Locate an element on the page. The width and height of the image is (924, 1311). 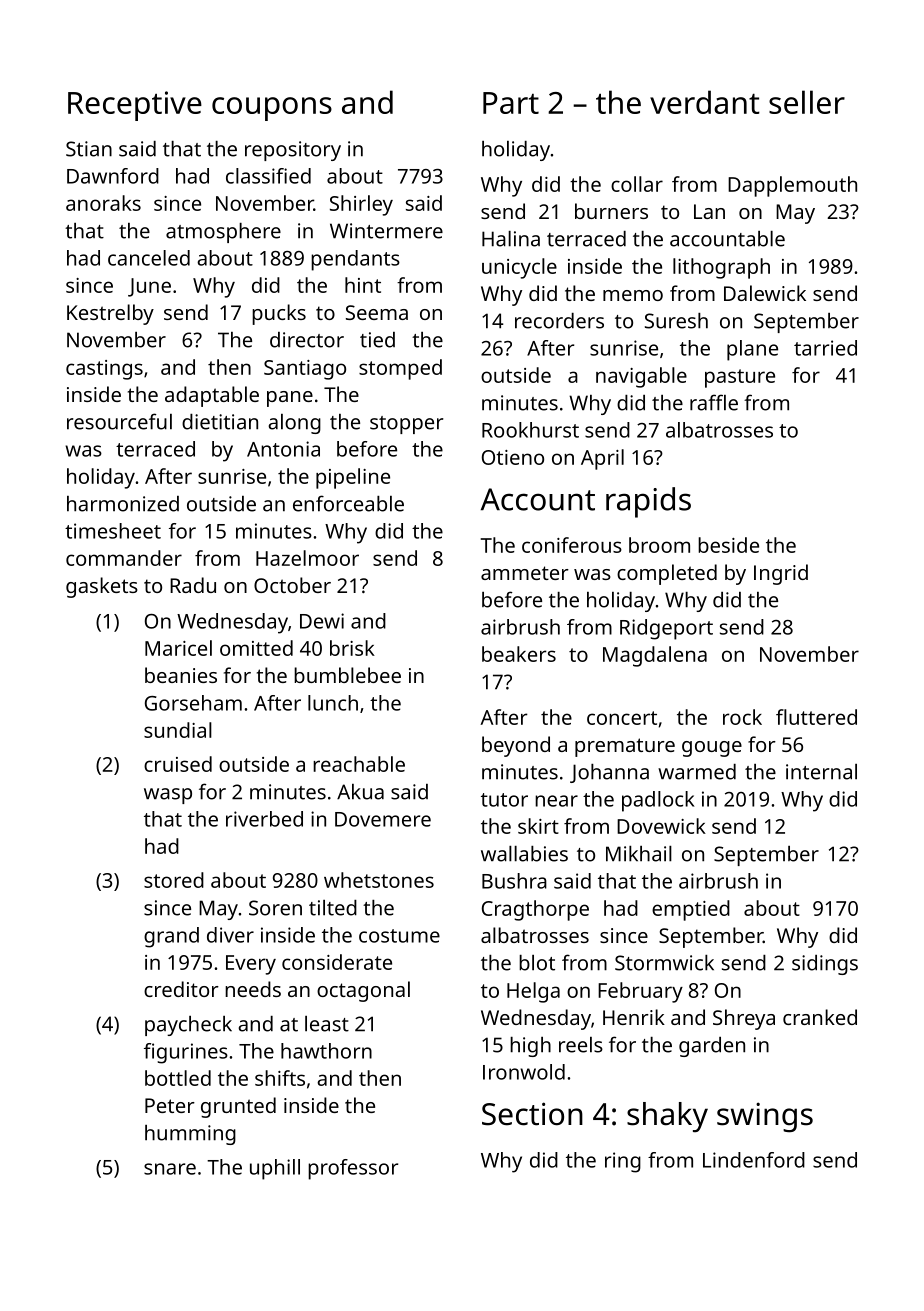
Dapplemouth is located at coordinates (792, 186).
